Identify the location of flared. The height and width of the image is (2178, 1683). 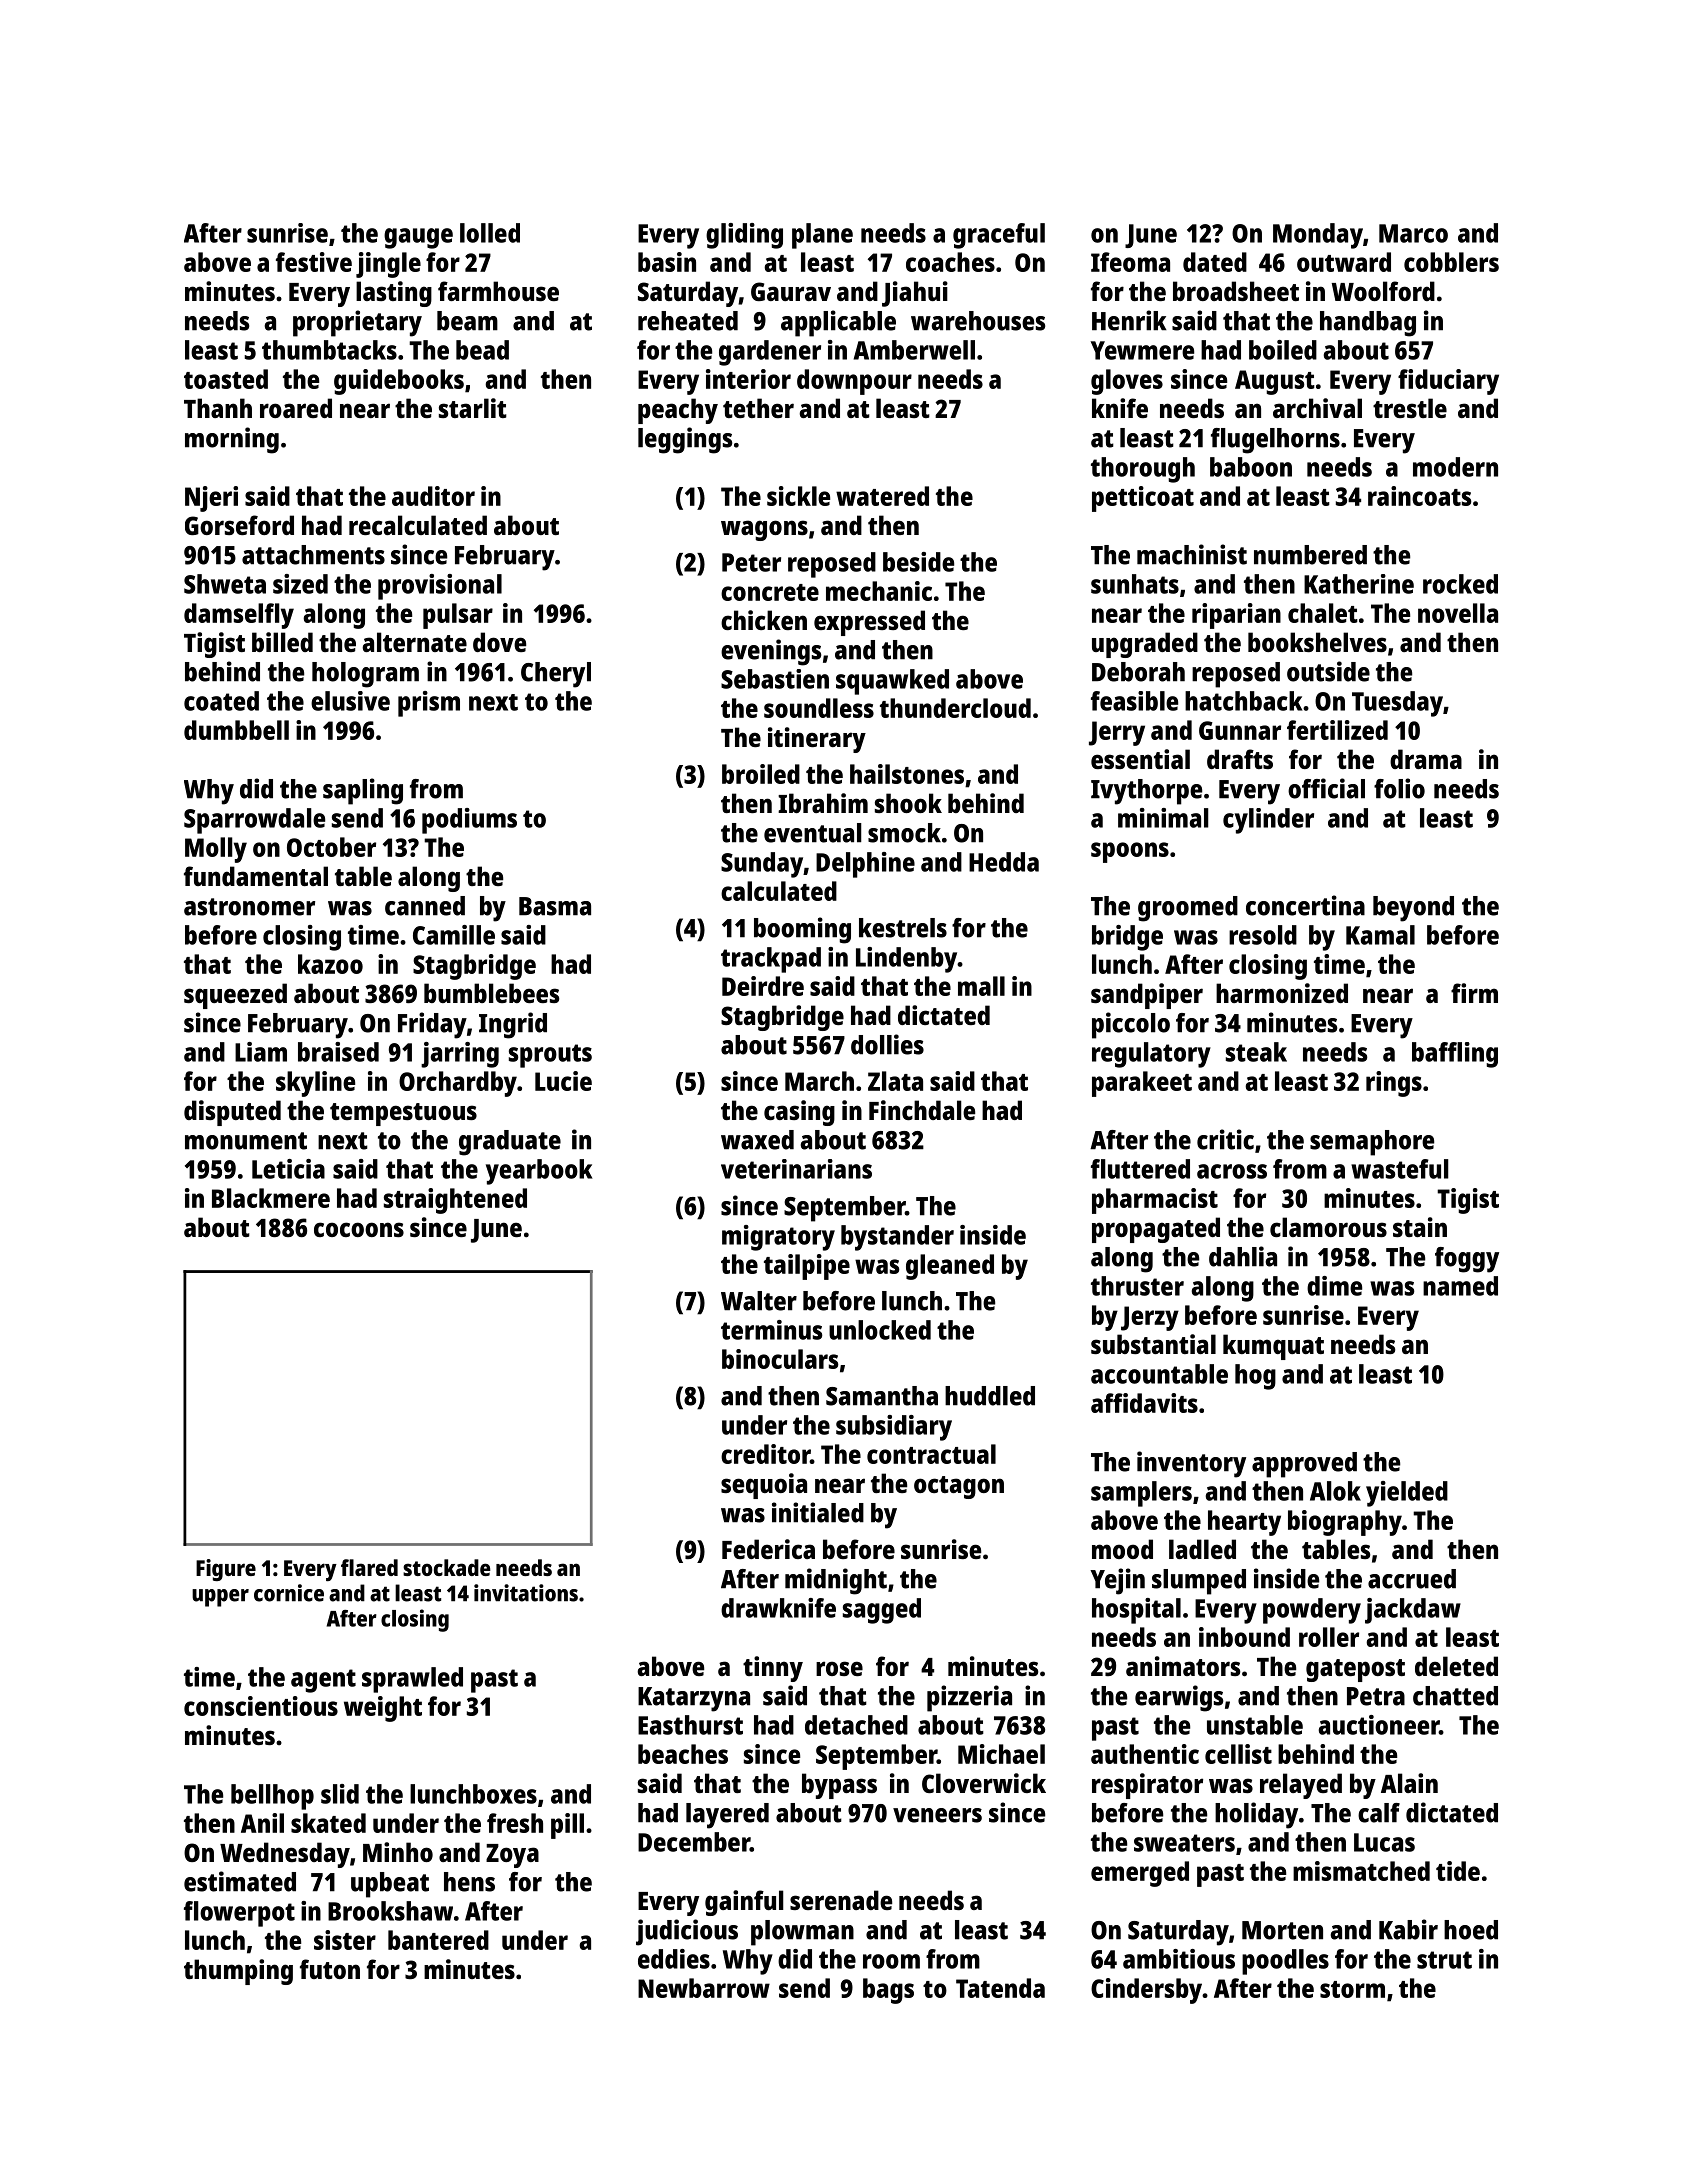
(369, 1567).
